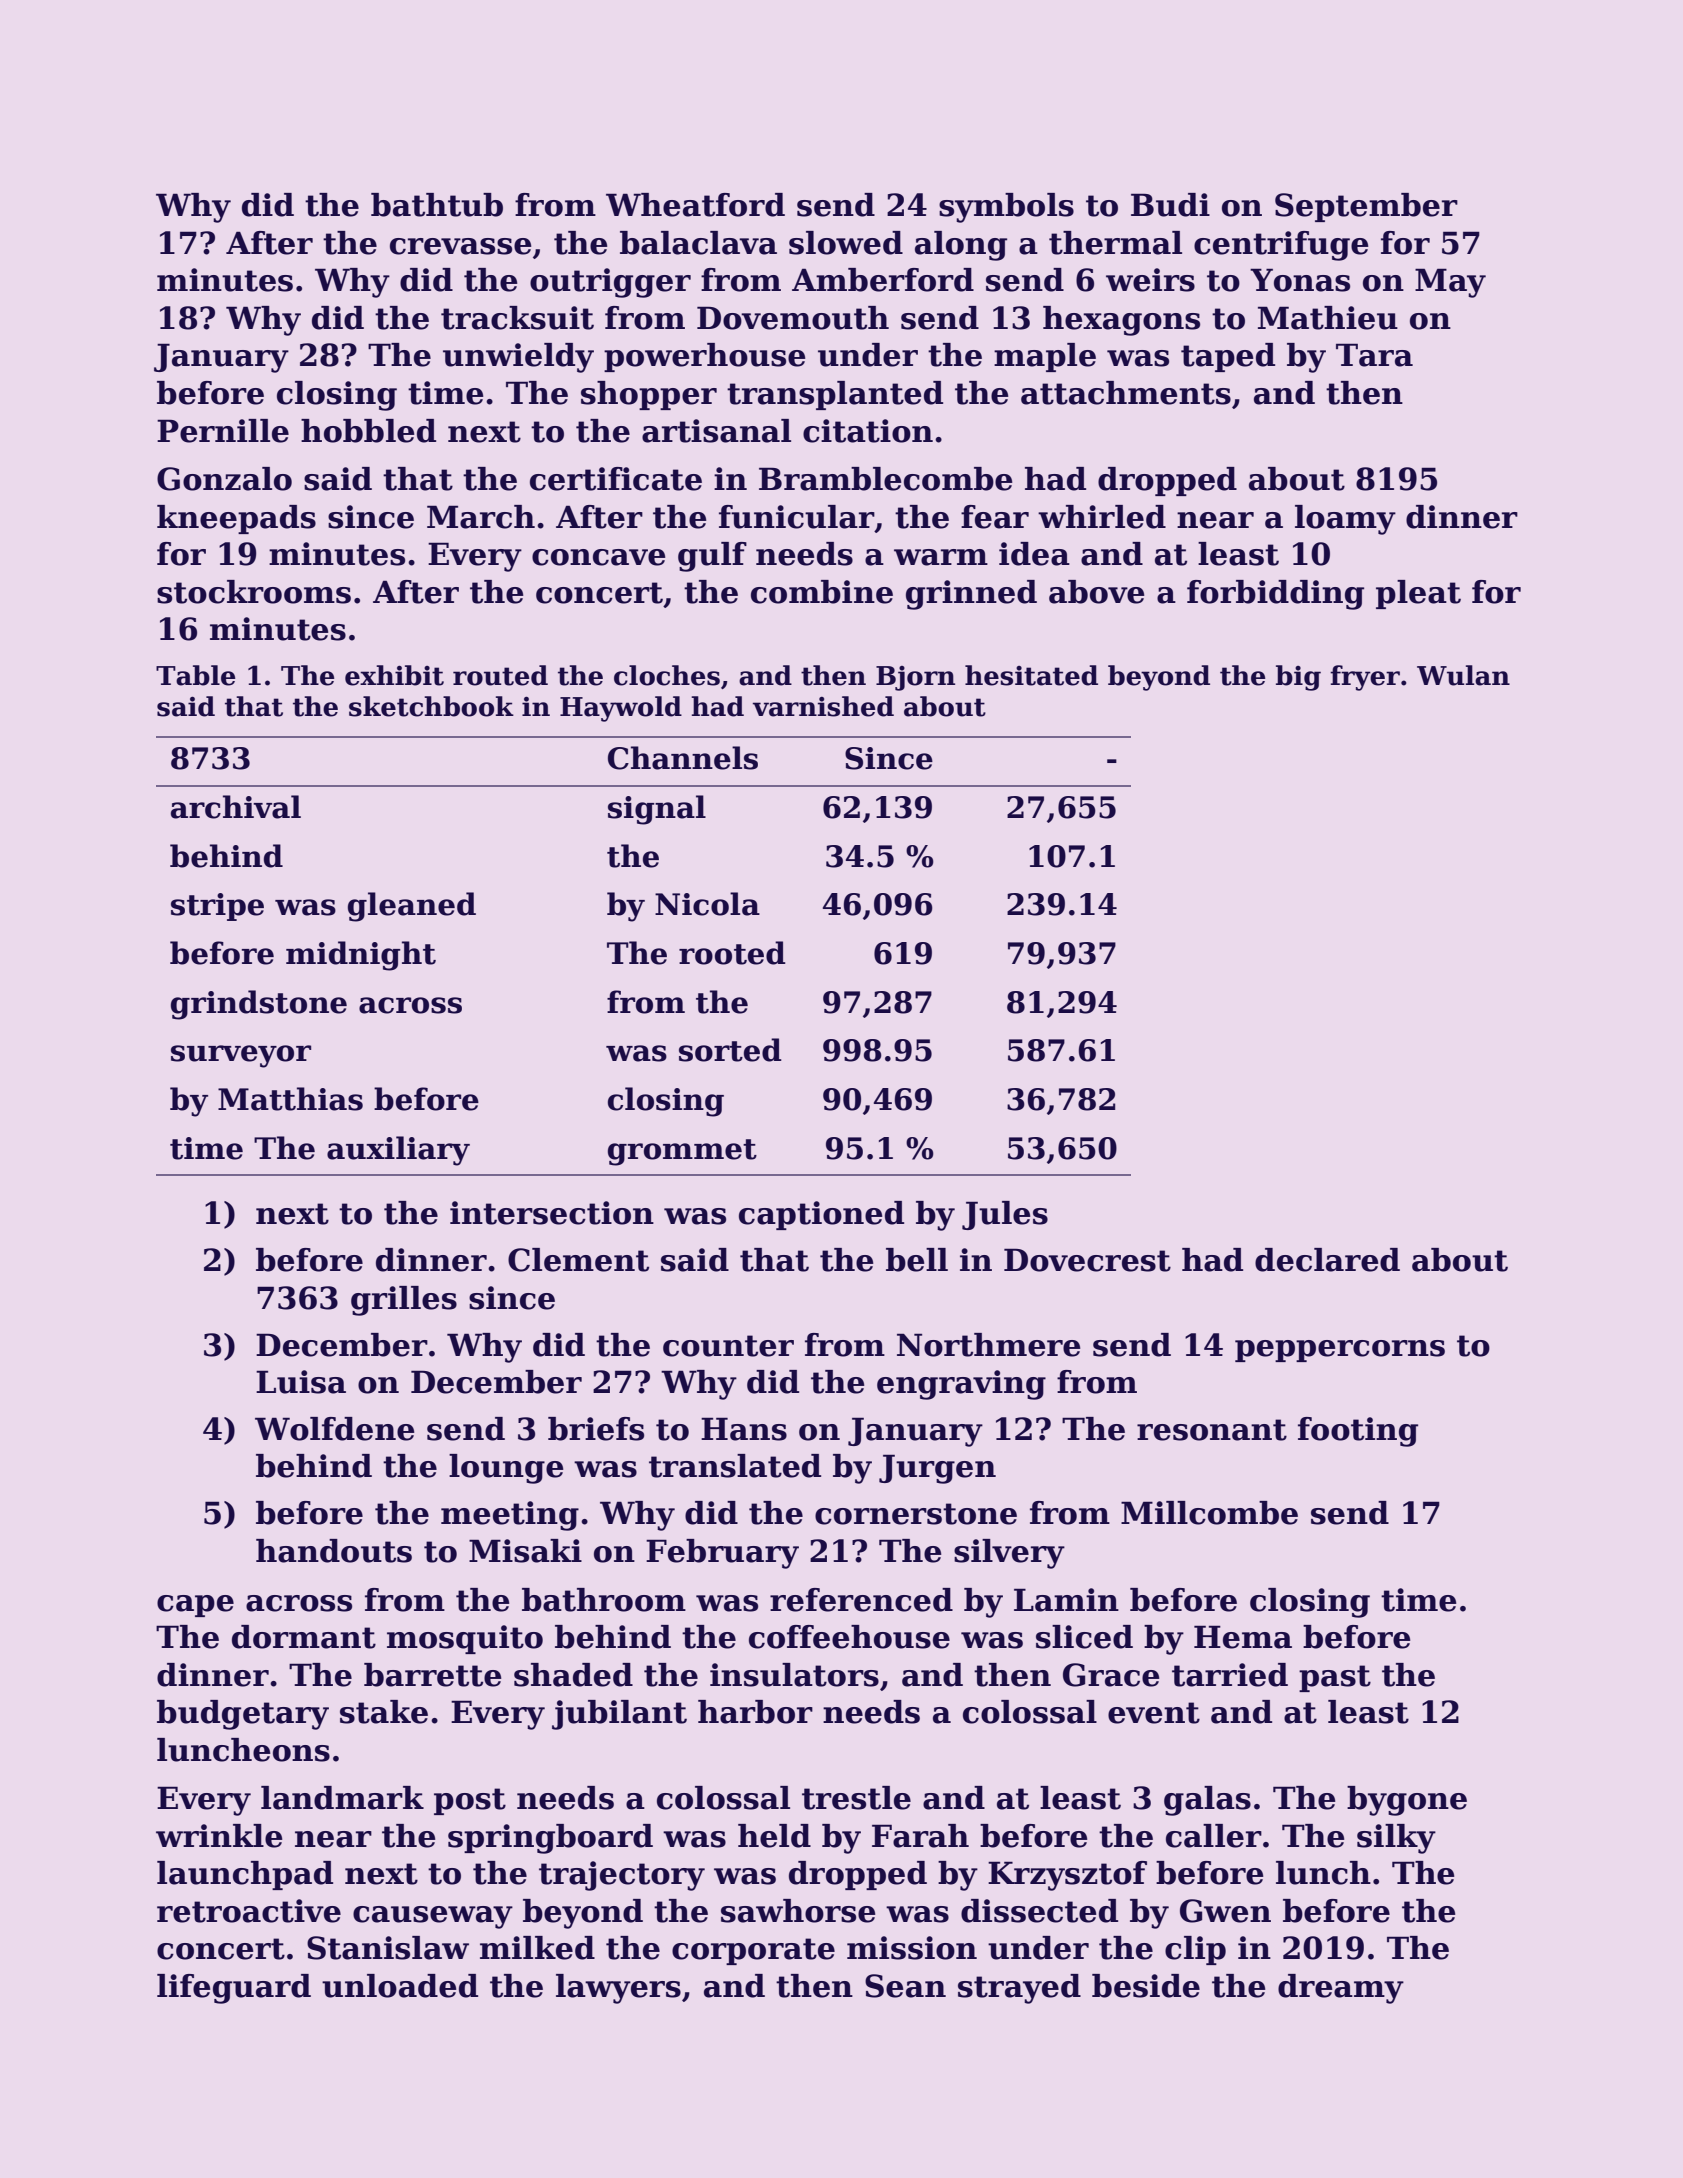  What do you see at coordinates (219, 1836) in the screenshot?
I see `wrinkle` at bounding box center [219, 1836].
